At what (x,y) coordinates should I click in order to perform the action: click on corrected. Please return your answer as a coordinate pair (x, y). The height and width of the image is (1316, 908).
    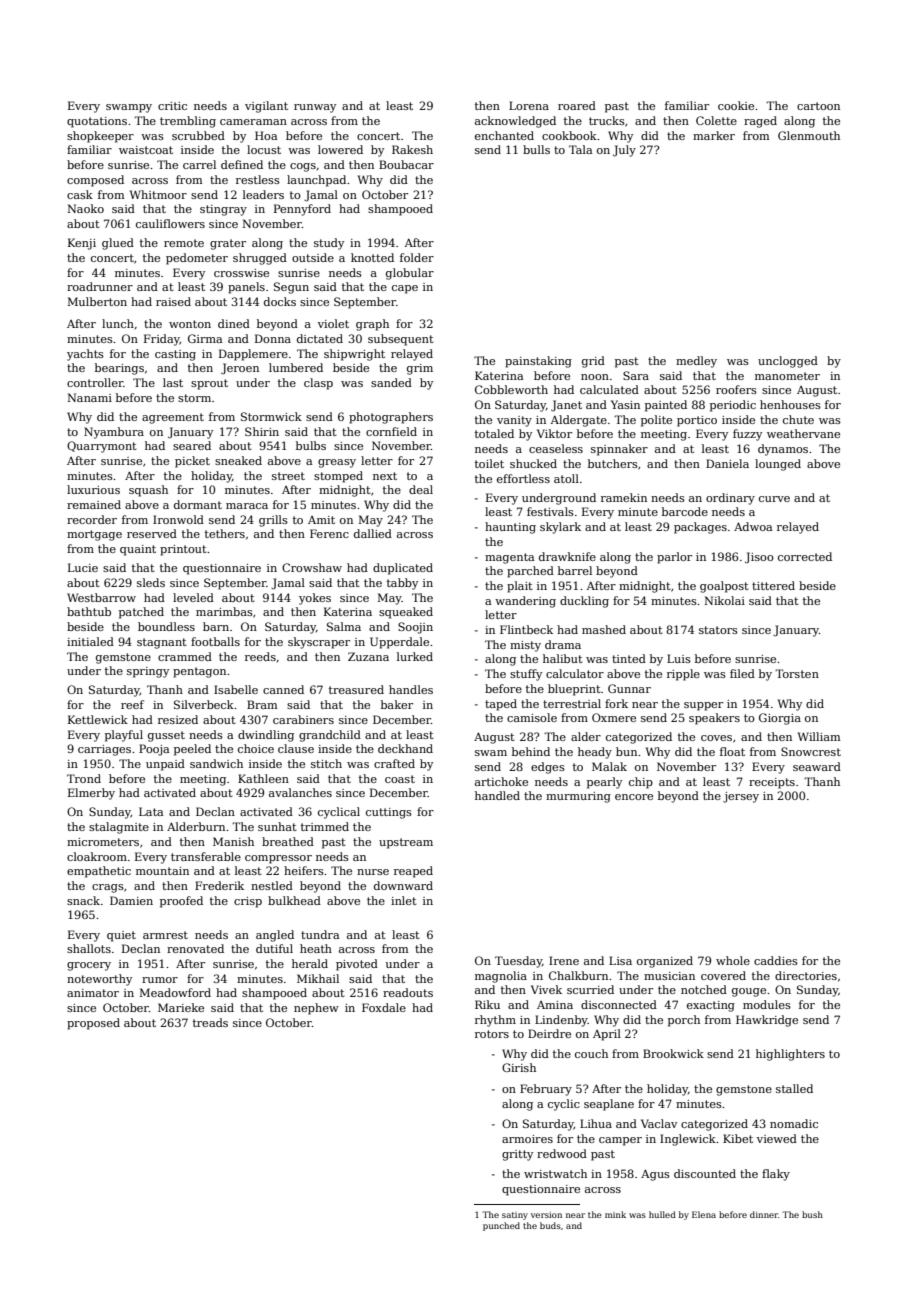
    Looking at the image, I should click on (805, 556).
